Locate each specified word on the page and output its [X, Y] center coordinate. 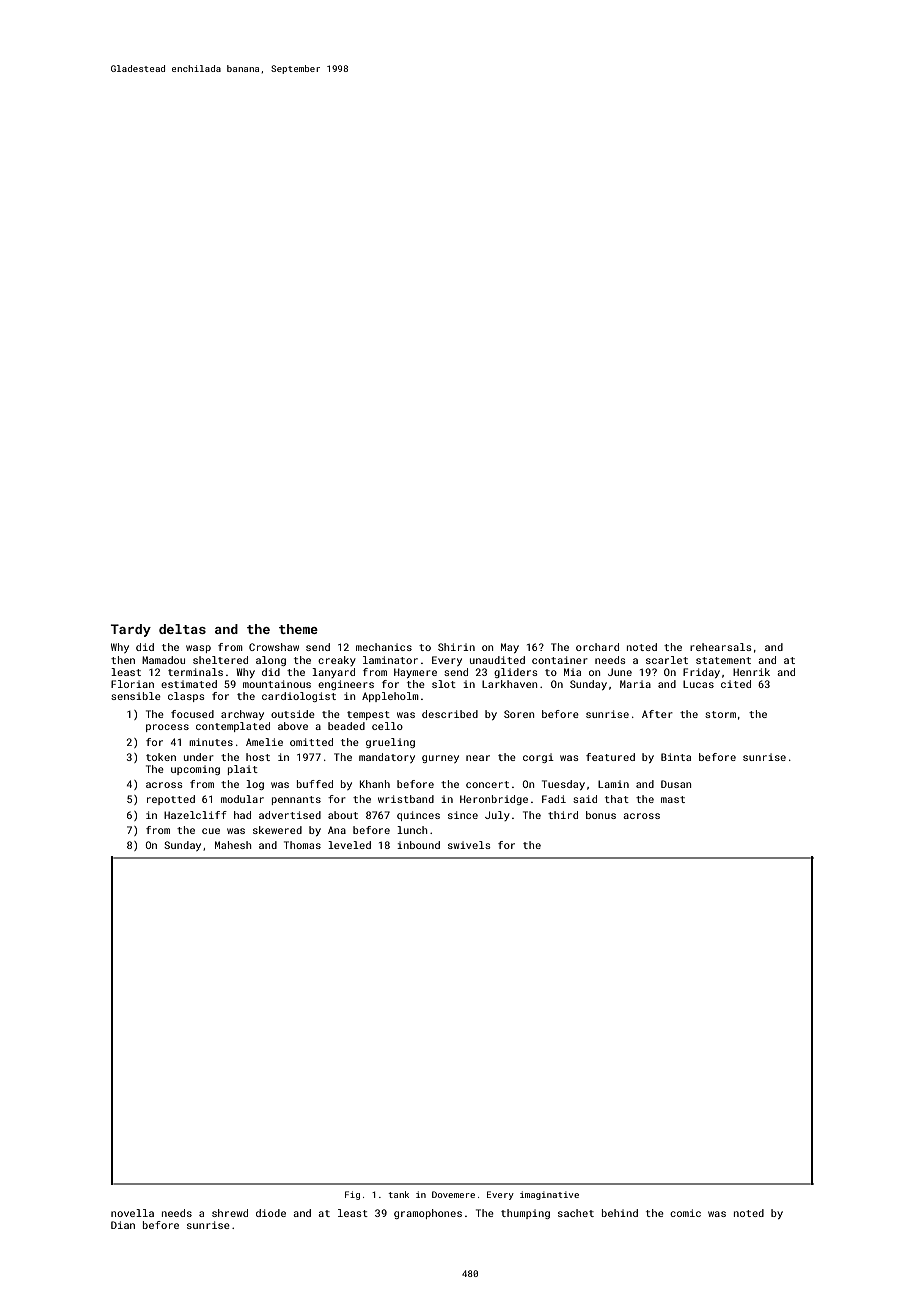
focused [192, 714]
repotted [171, 800]
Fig [352, 1195]
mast [673, 799]
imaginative [549, 1195]
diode [271, 1213]
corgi [538, 758]
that [617, 799]
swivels [469, 845]
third [563, 815]
